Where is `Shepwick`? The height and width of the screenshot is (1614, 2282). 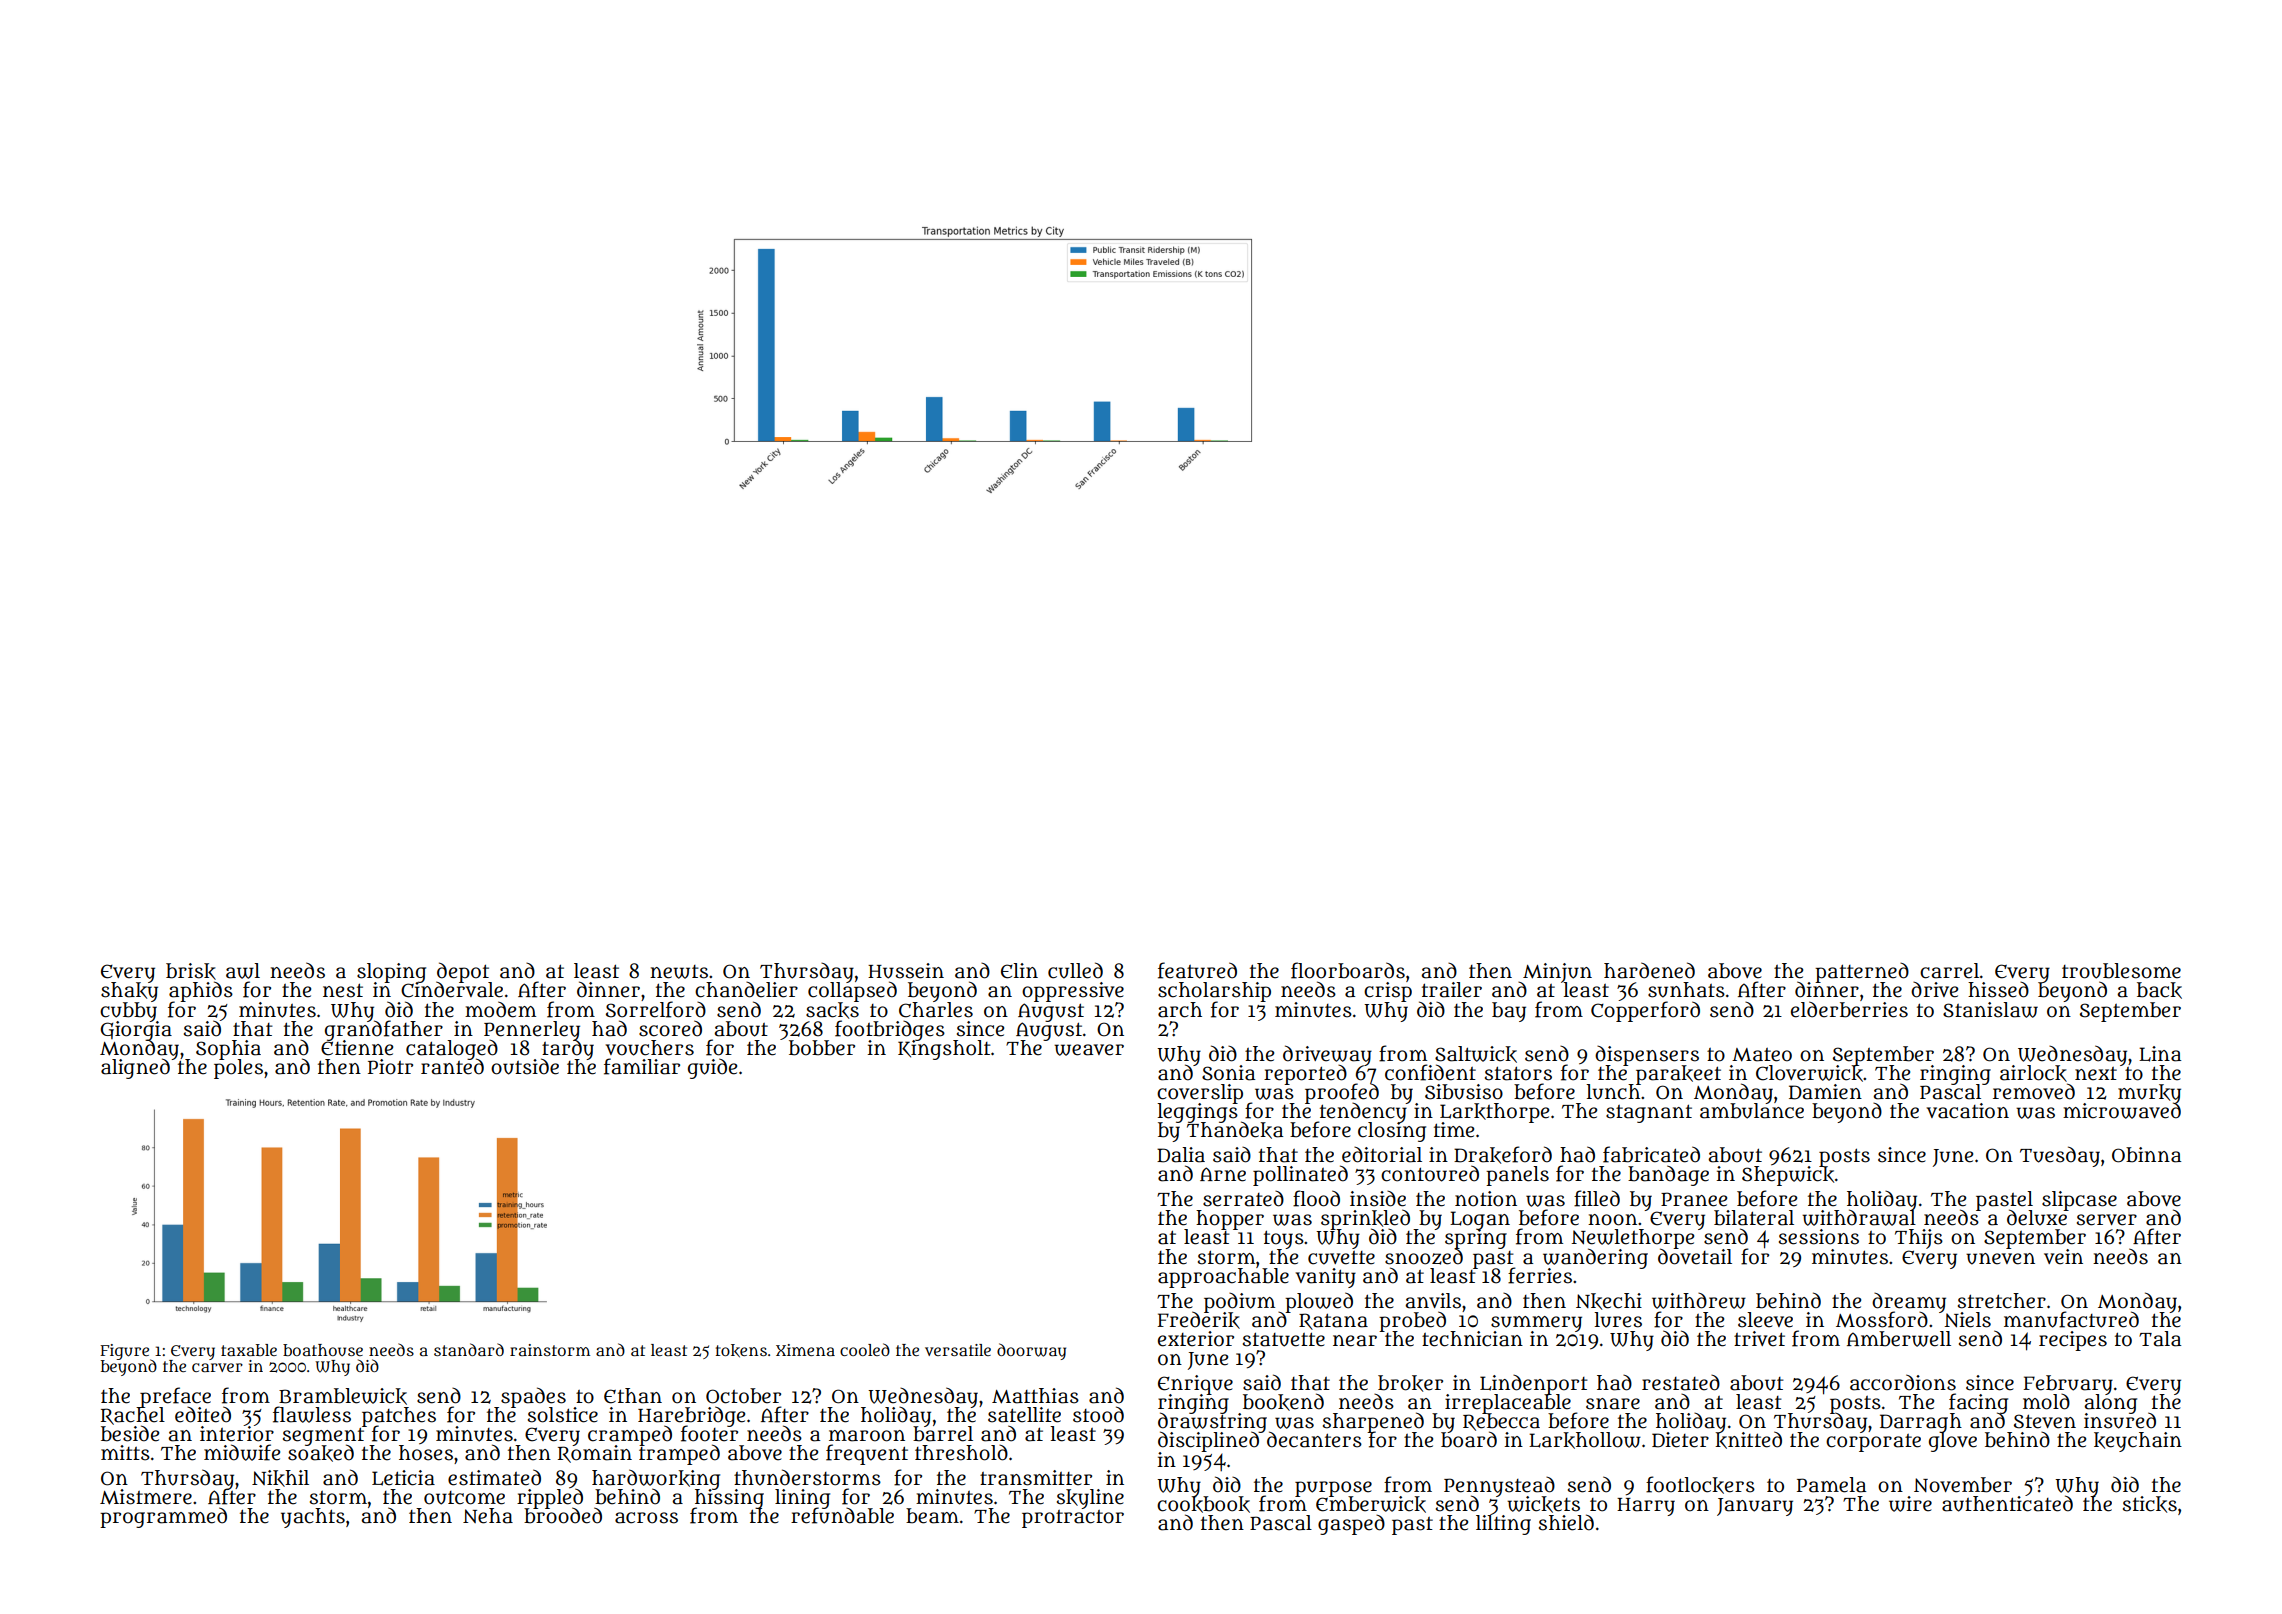 Shepwick is located at coordinates (1788, 1176).
